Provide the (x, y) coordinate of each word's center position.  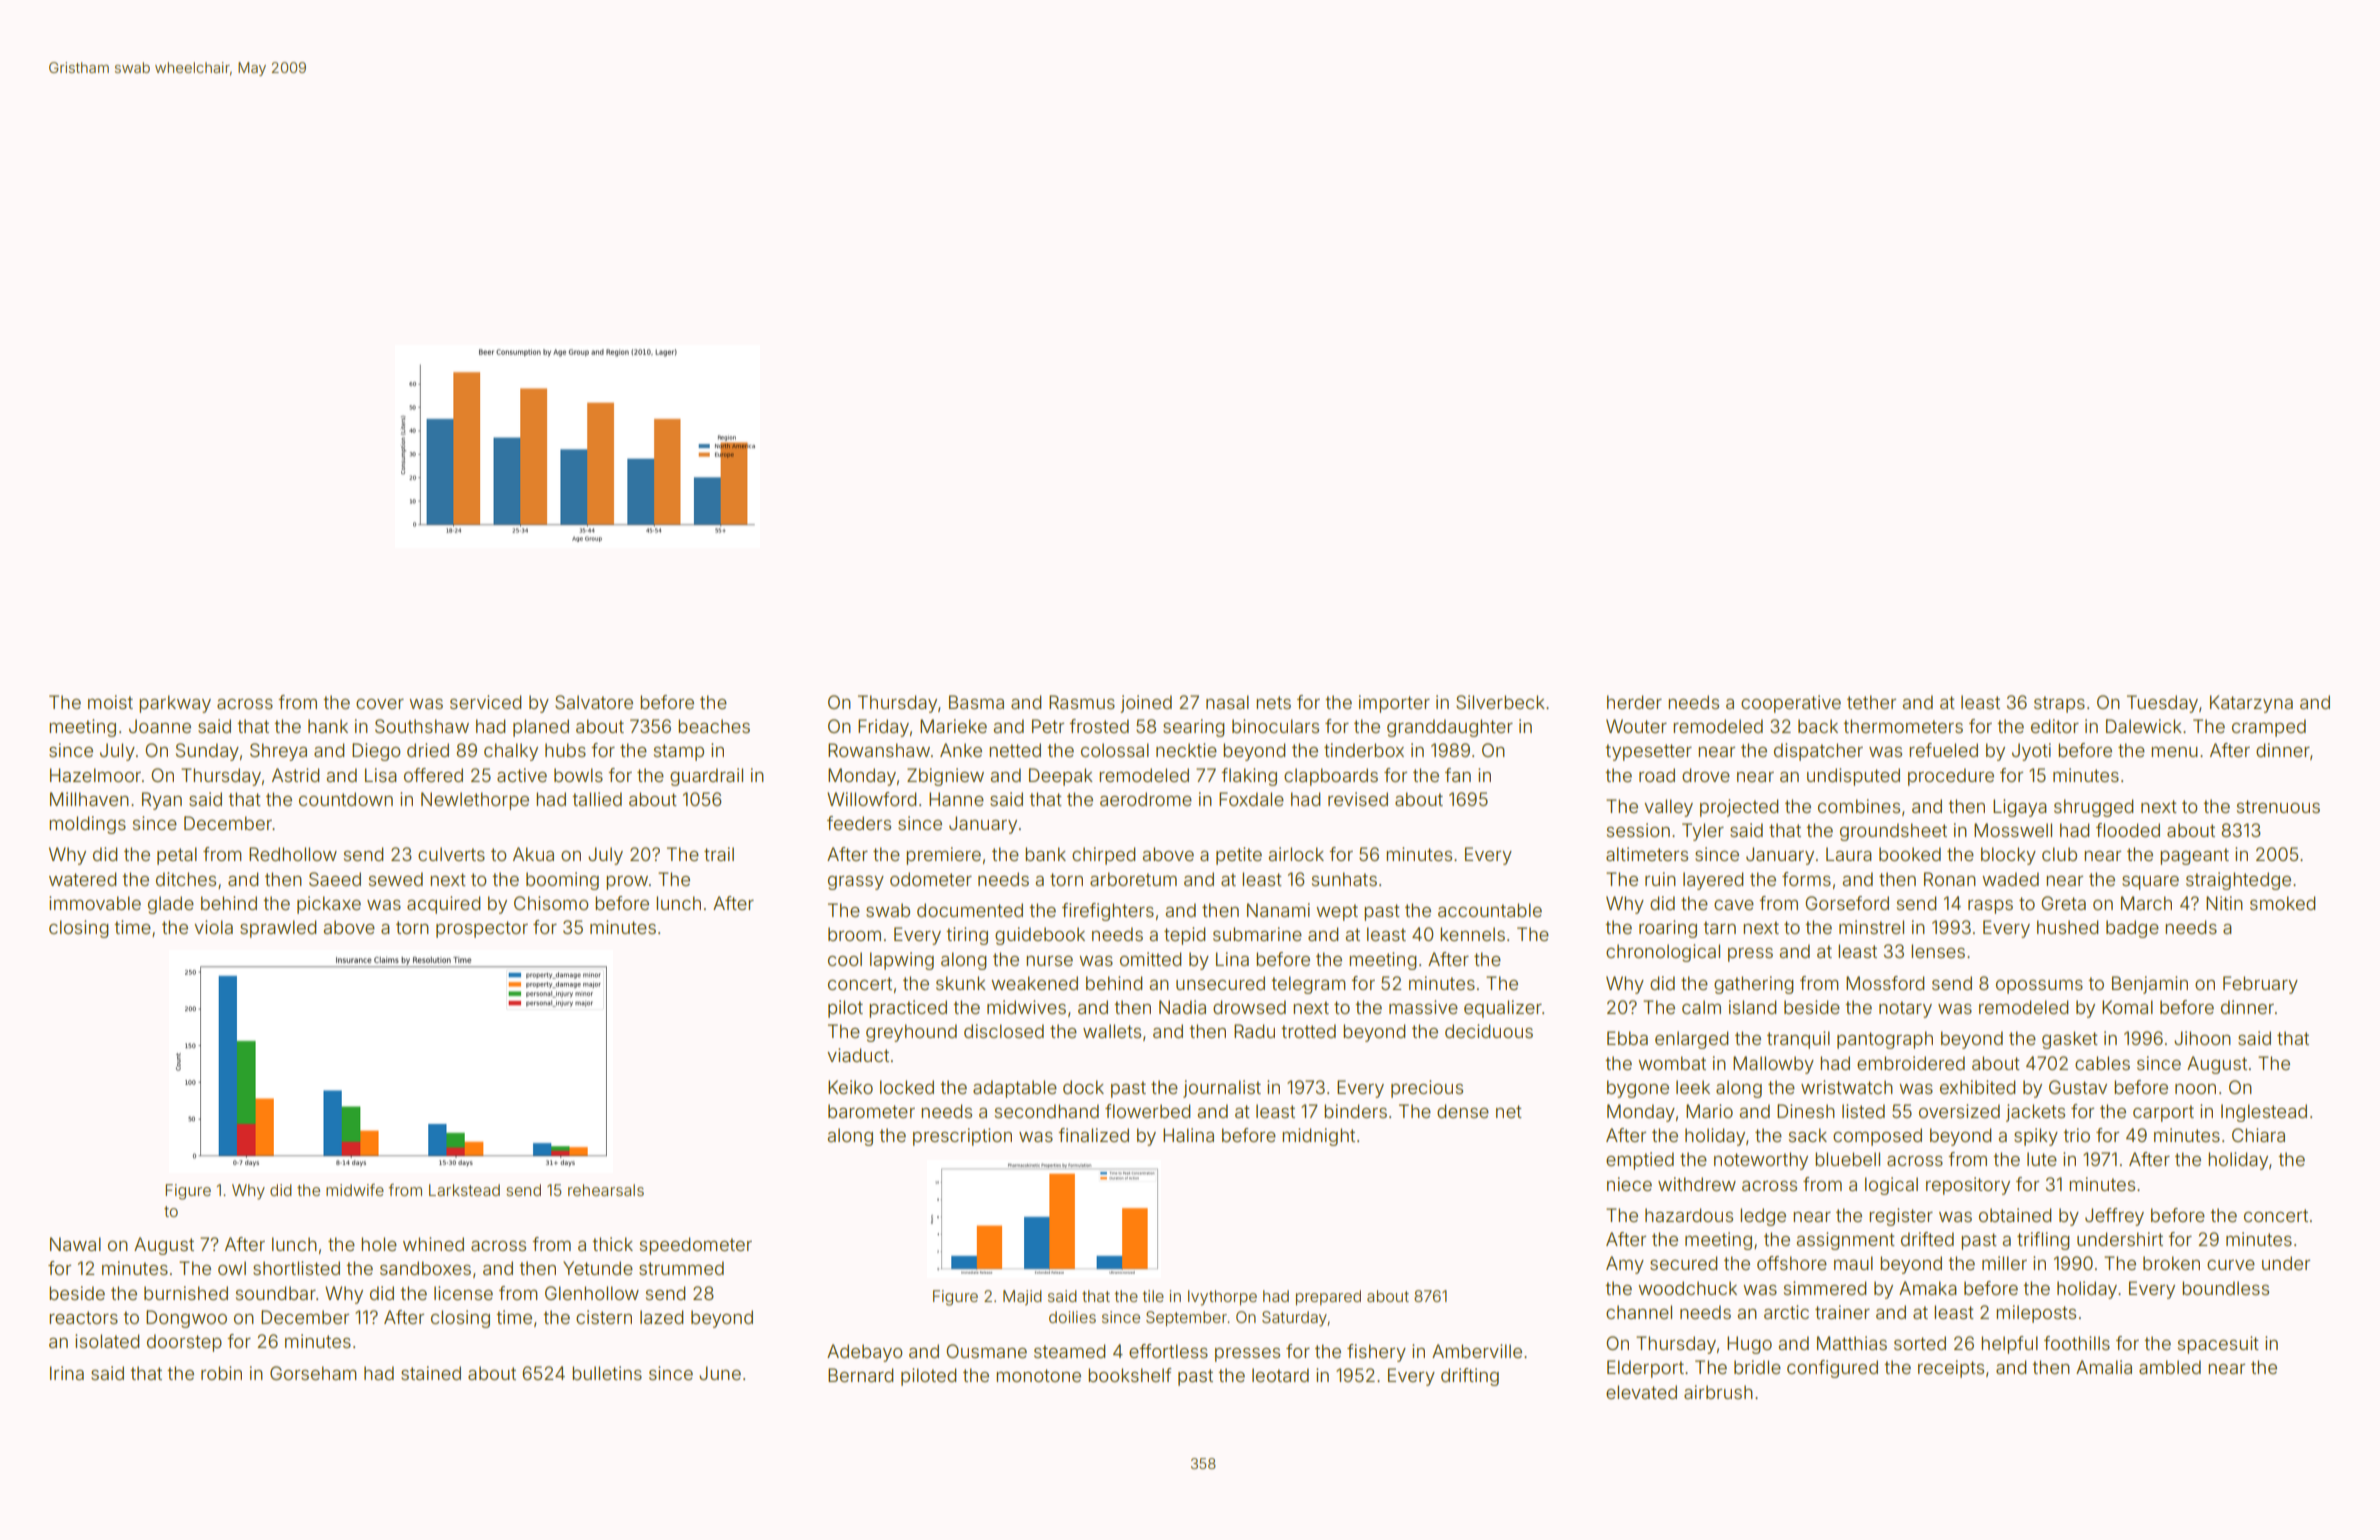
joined (1146, 704)
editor (2055, 726)
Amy (1625, 1265)
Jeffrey (2114, 1217)
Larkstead (464, 1190)
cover (380, 704)
